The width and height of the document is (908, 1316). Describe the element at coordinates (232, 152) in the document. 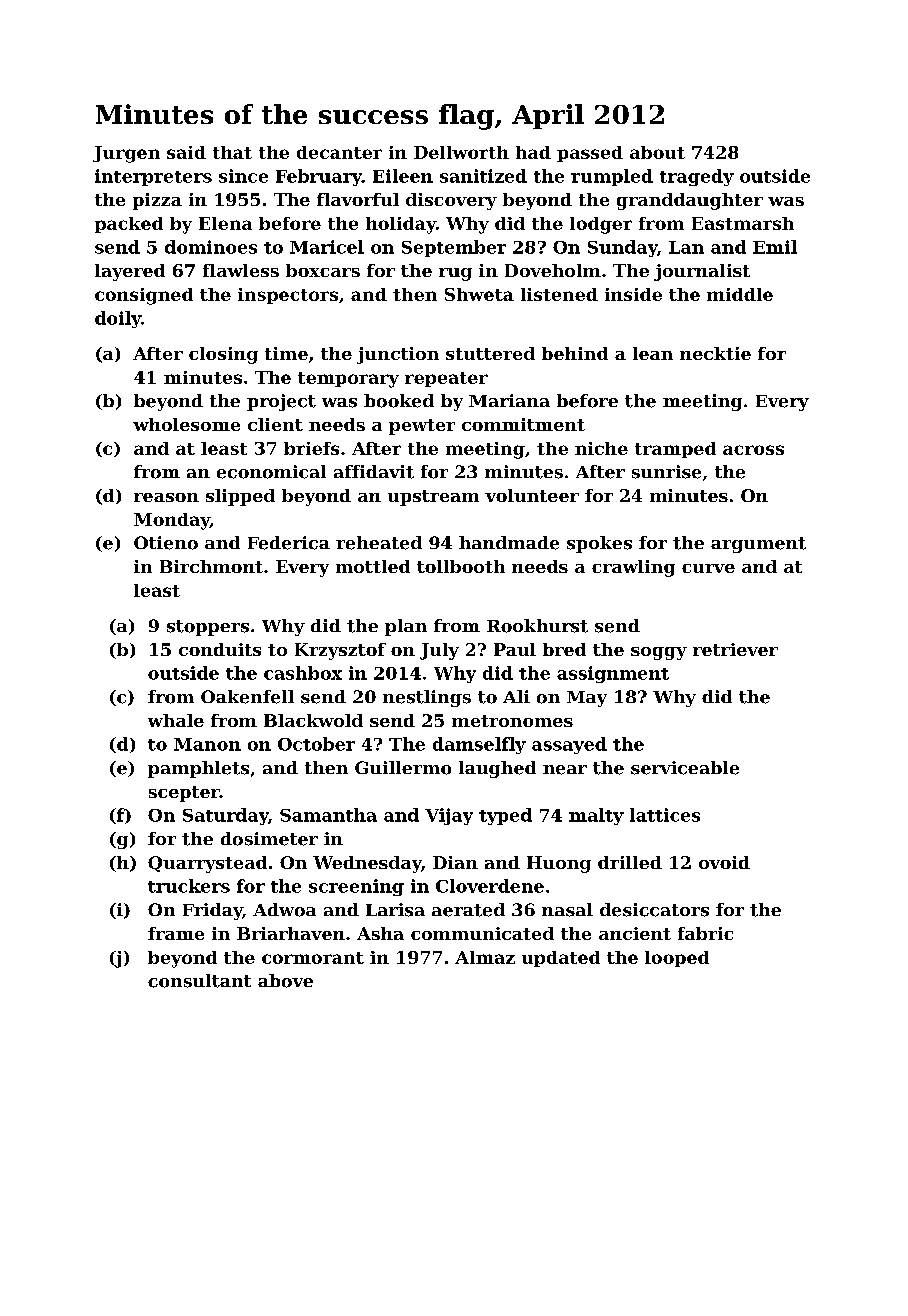

I see `that` at that location.
